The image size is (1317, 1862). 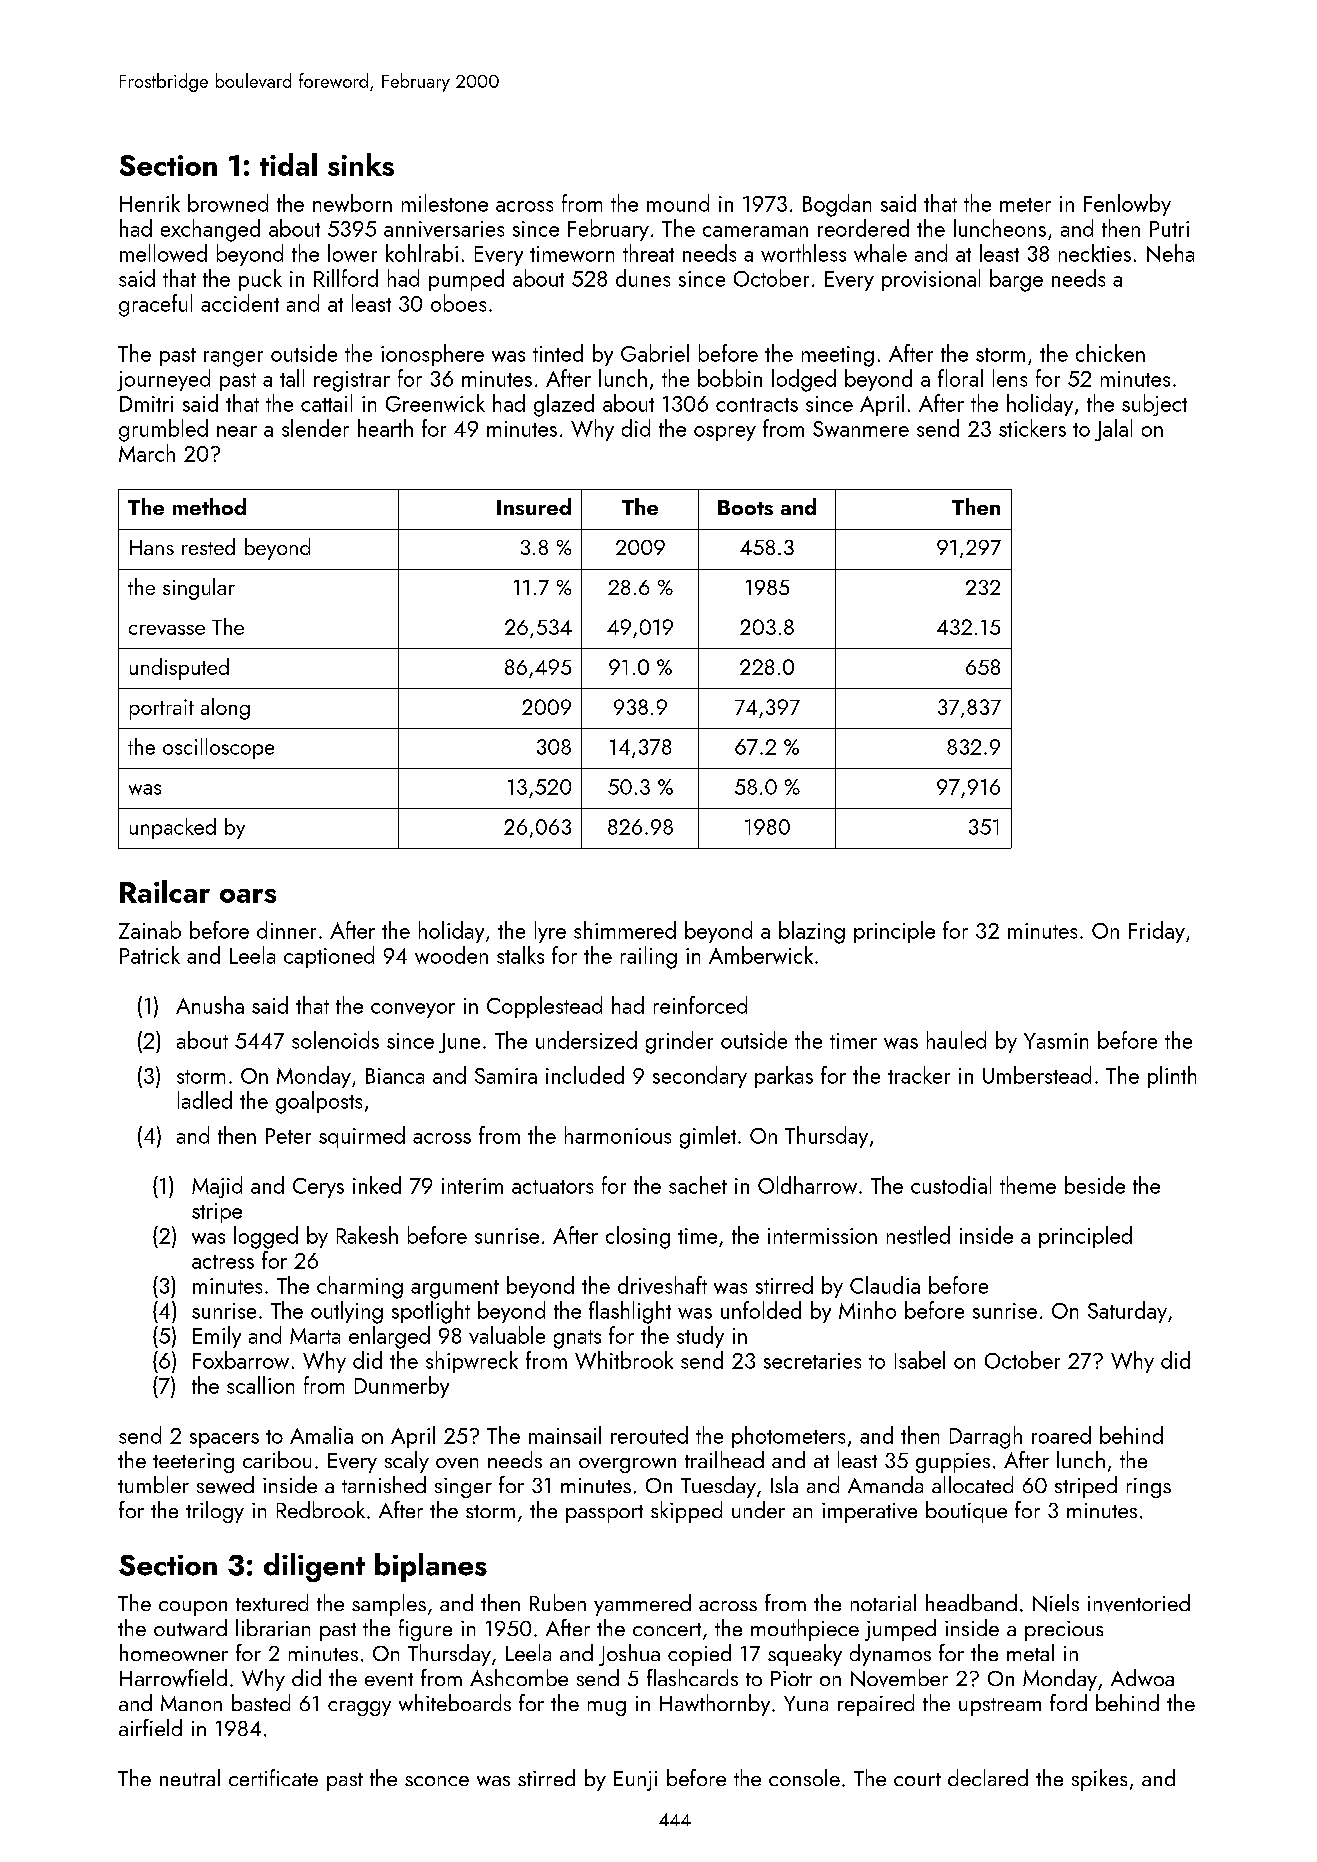 What do you see at coordinates (261, 1702) in the screenshot?
I see `basted` at bounding box center [261, 1702].
